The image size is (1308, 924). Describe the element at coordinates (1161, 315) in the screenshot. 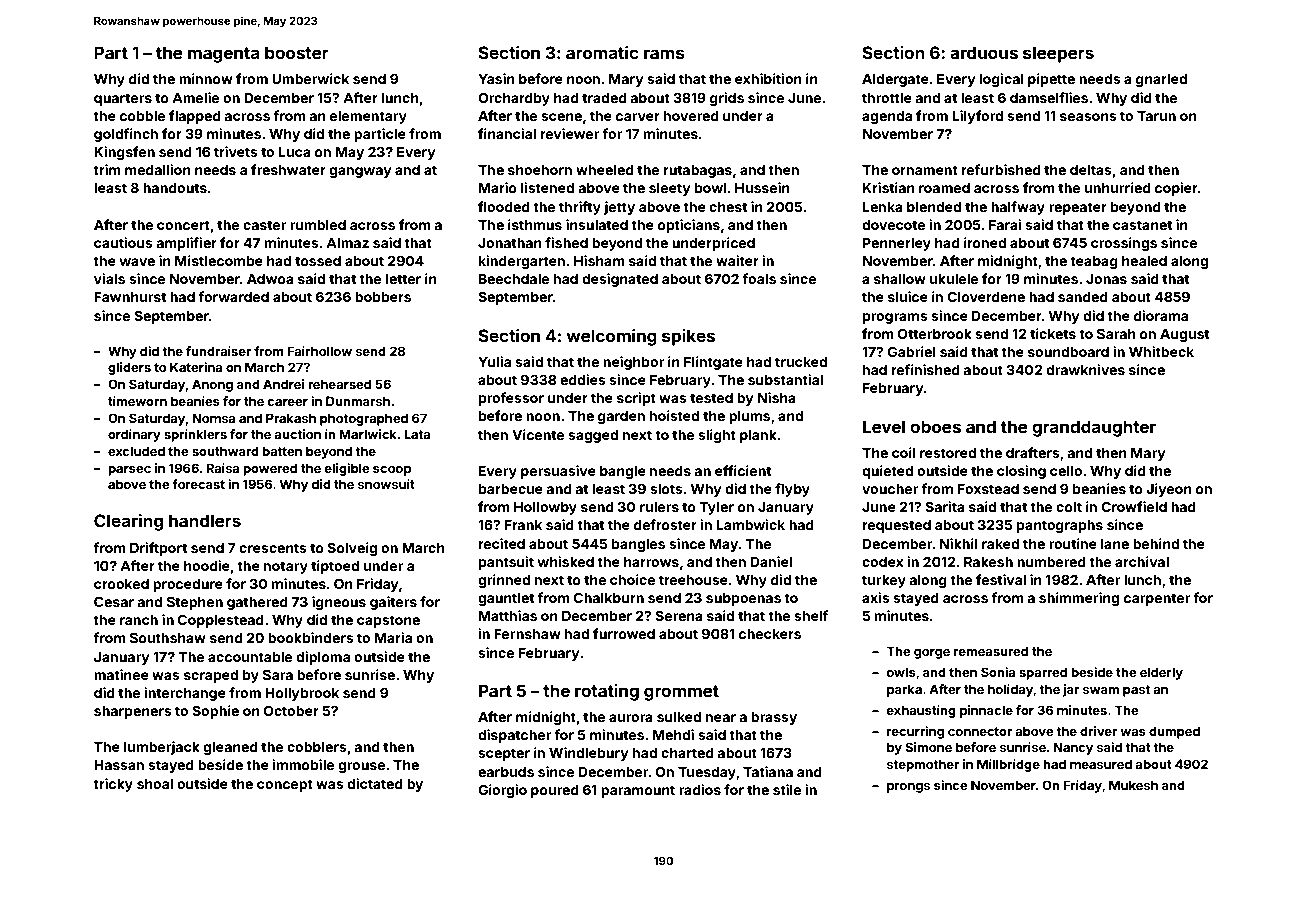

I see `diorama` at that location.
